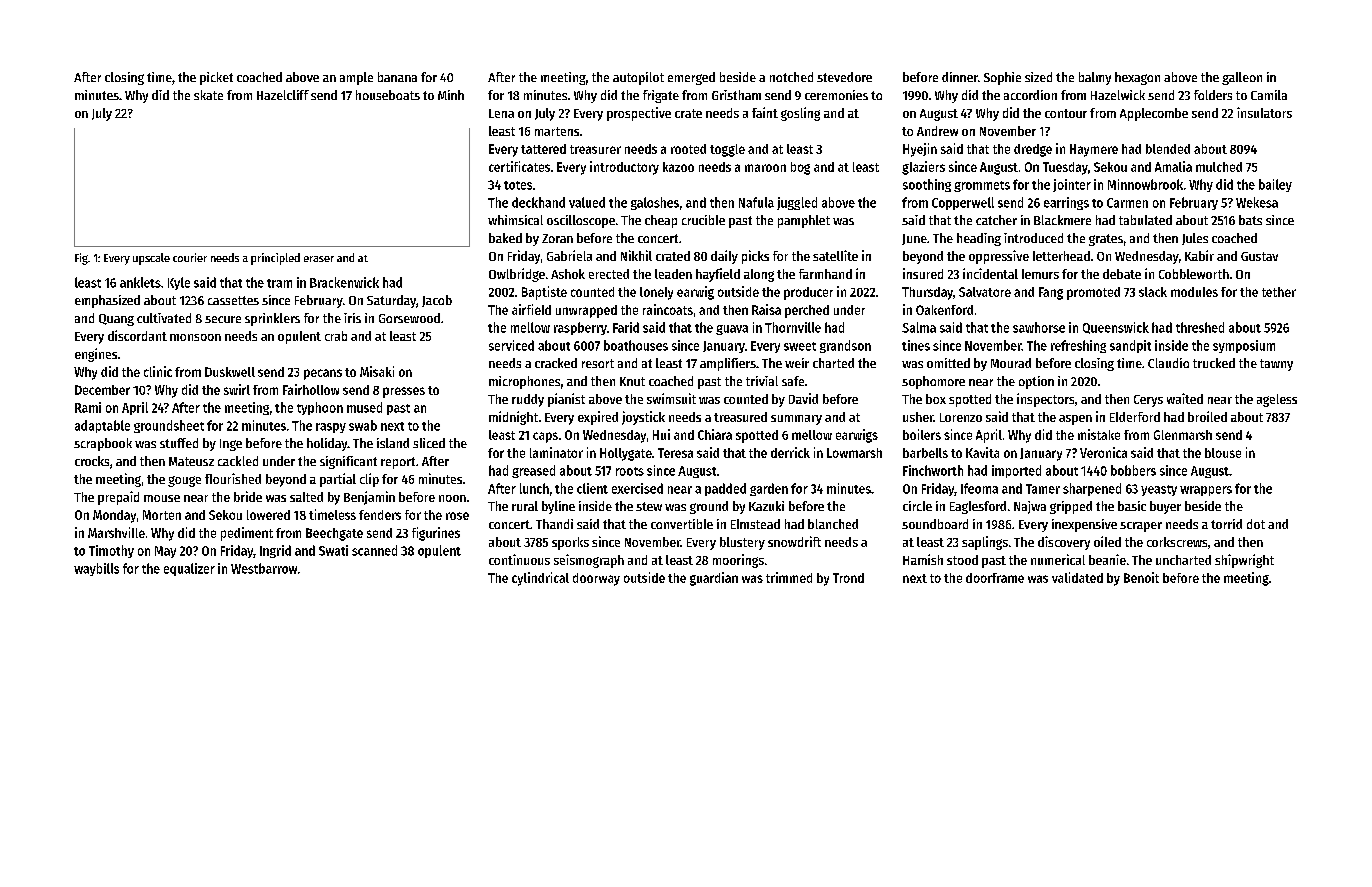  Describe the element at coordinates (189, 569) in the screenshot. I see `equalizer` at that location.
